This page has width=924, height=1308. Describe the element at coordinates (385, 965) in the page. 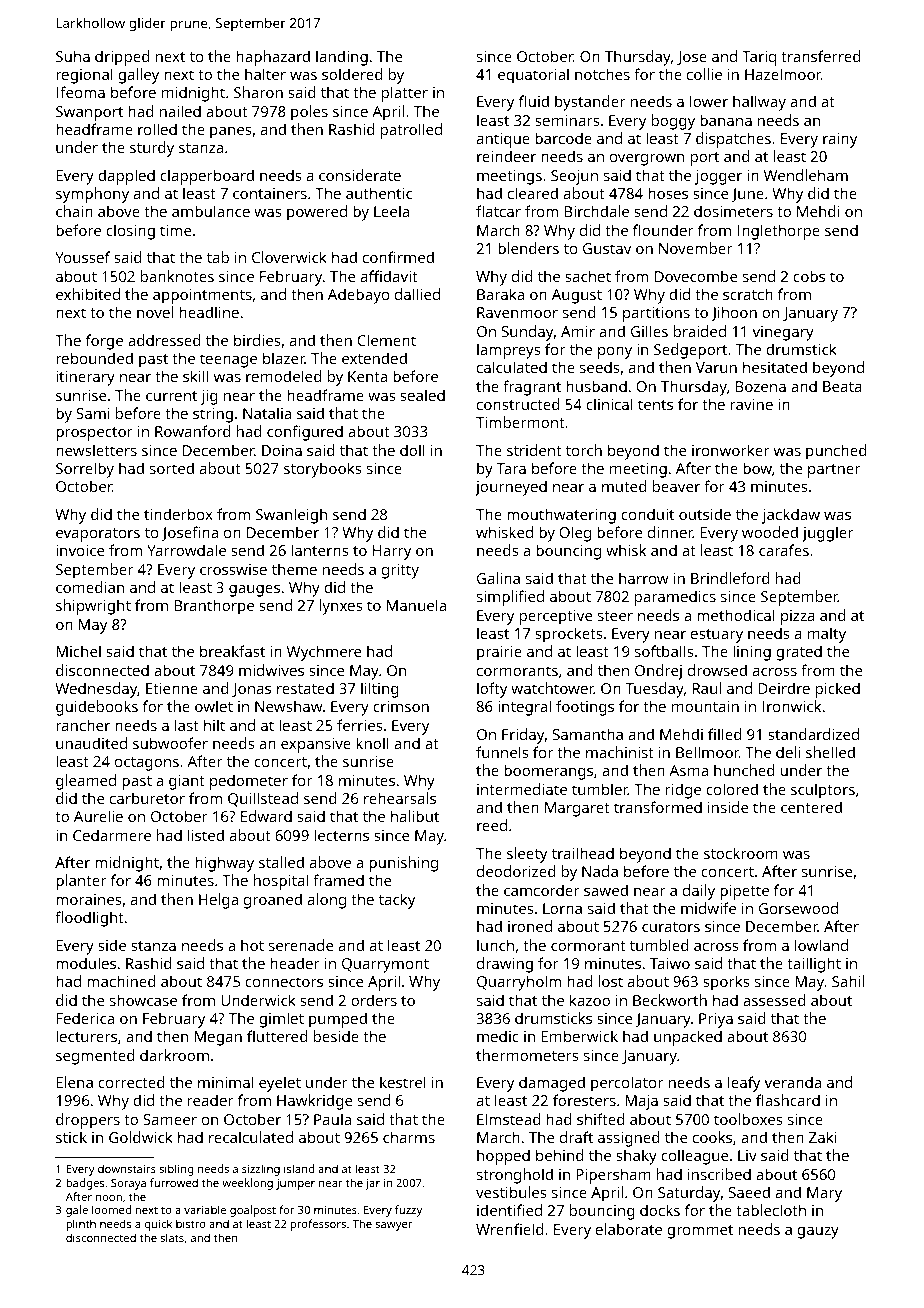

I see `Quarrymont` at that location.
